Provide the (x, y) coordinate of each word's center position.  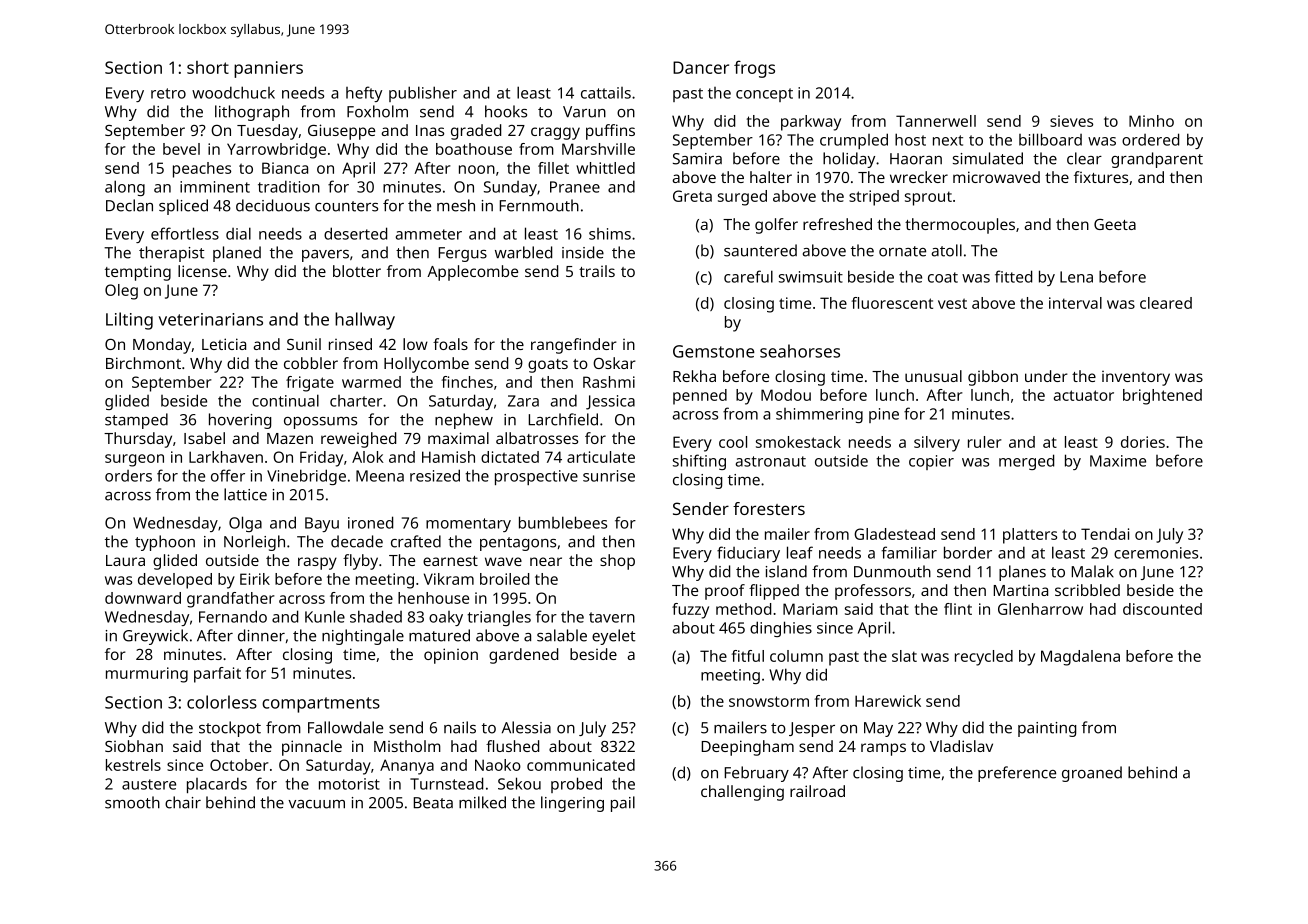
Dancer (701, 67)
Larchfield (563, 419)
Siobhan (134, 746)
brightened (1162, 397)
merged (1026, 462)
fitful (747, 656)
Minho (1151, 121)
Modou (786, 395)
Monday (162, 346)
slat (904, 656)
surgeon (134, 460)
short (208, 67)
